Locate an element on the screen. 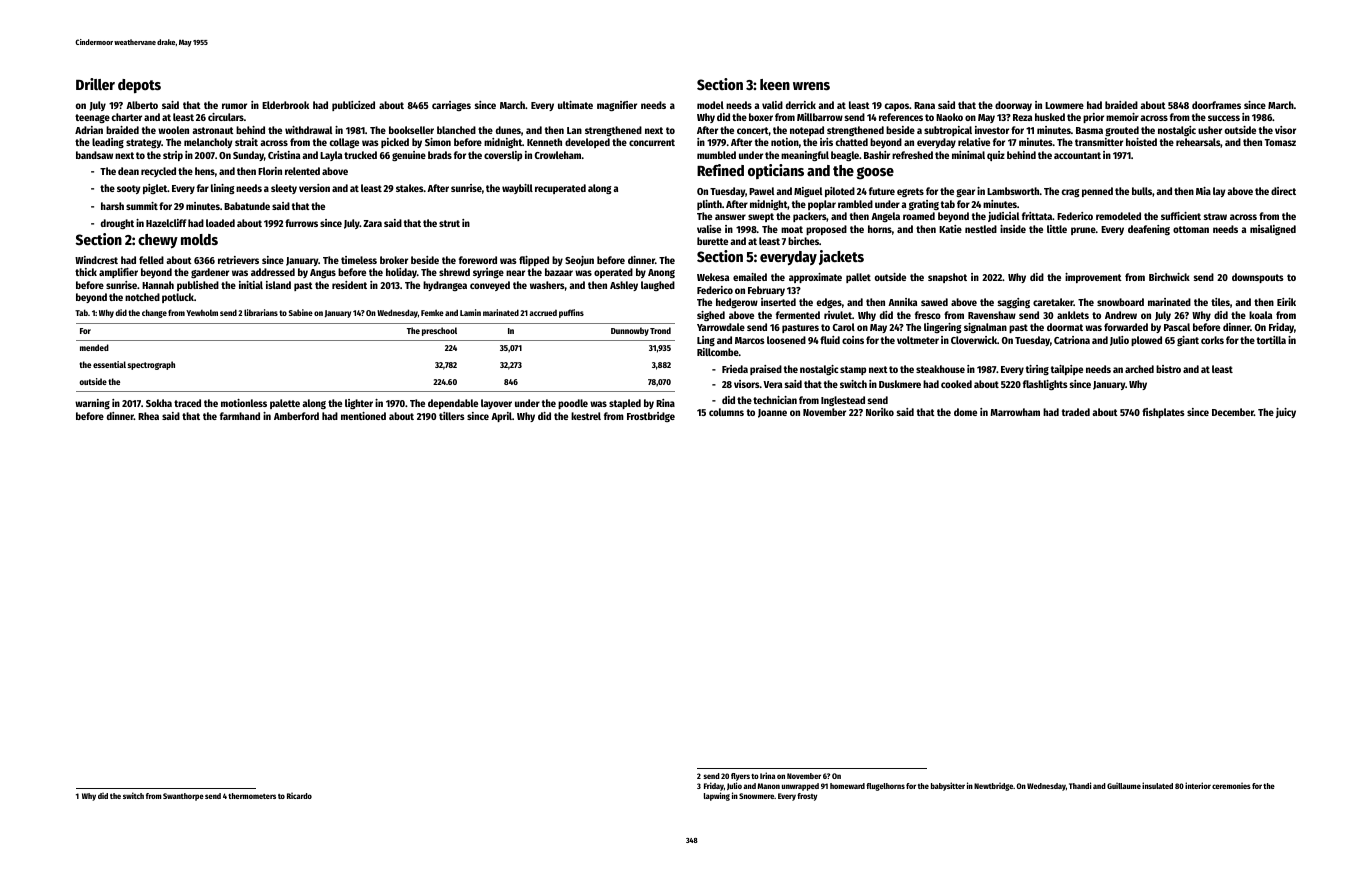  notepad is located at coordinates (807, 131).
